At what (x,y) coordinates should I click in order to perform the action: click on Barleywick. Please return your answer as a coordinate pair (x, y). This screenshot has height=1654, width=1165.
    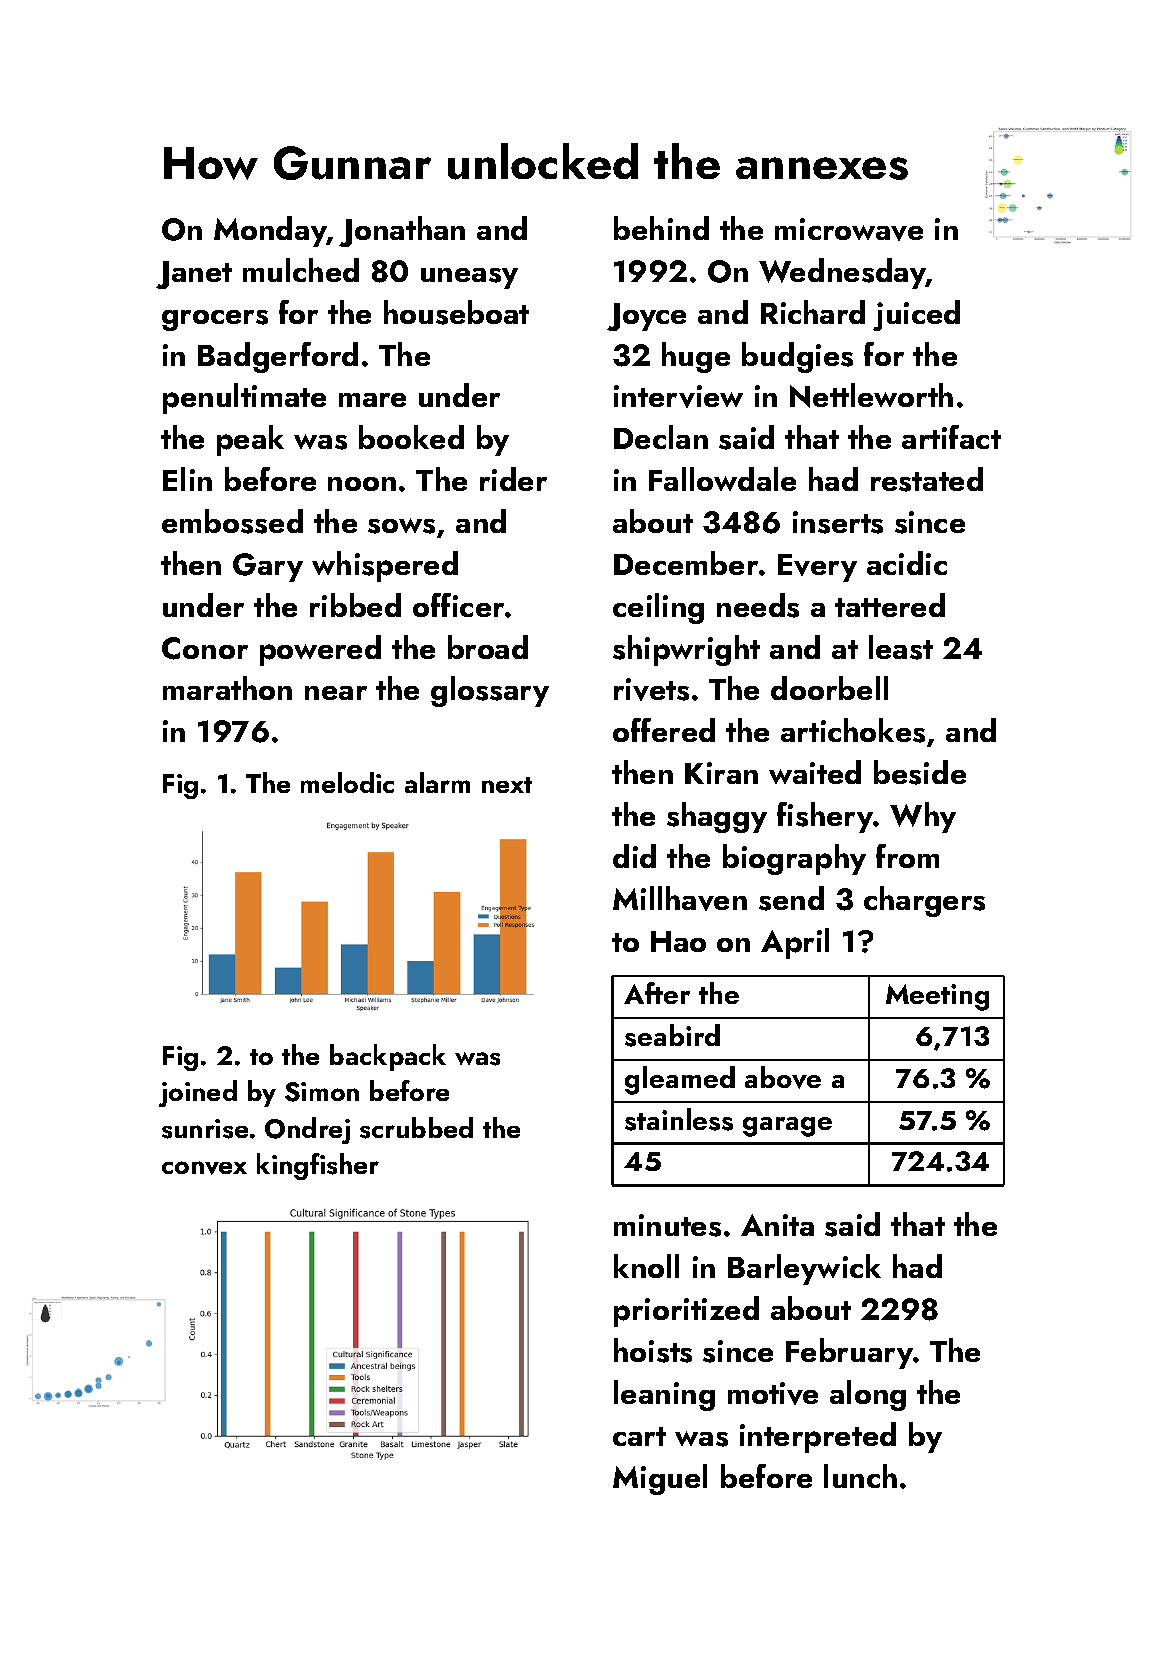
    Looking at the image, I should click on (804, 1269).
